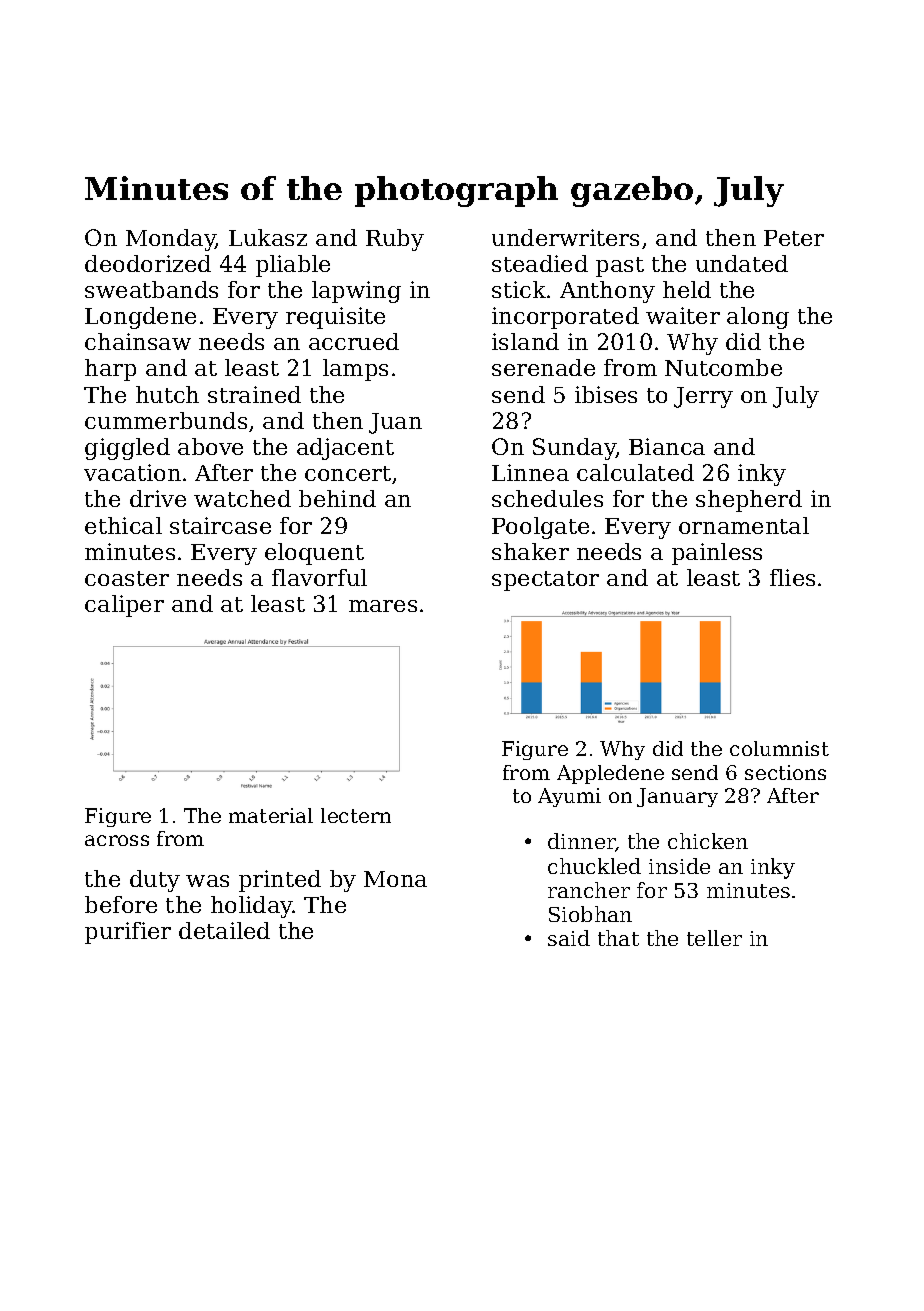 The width and height of the screenshot is (924, 1311). What do you see at coordinates (271, 815) in the screenshot?
I see `material` at bounding box center [271, 815].
